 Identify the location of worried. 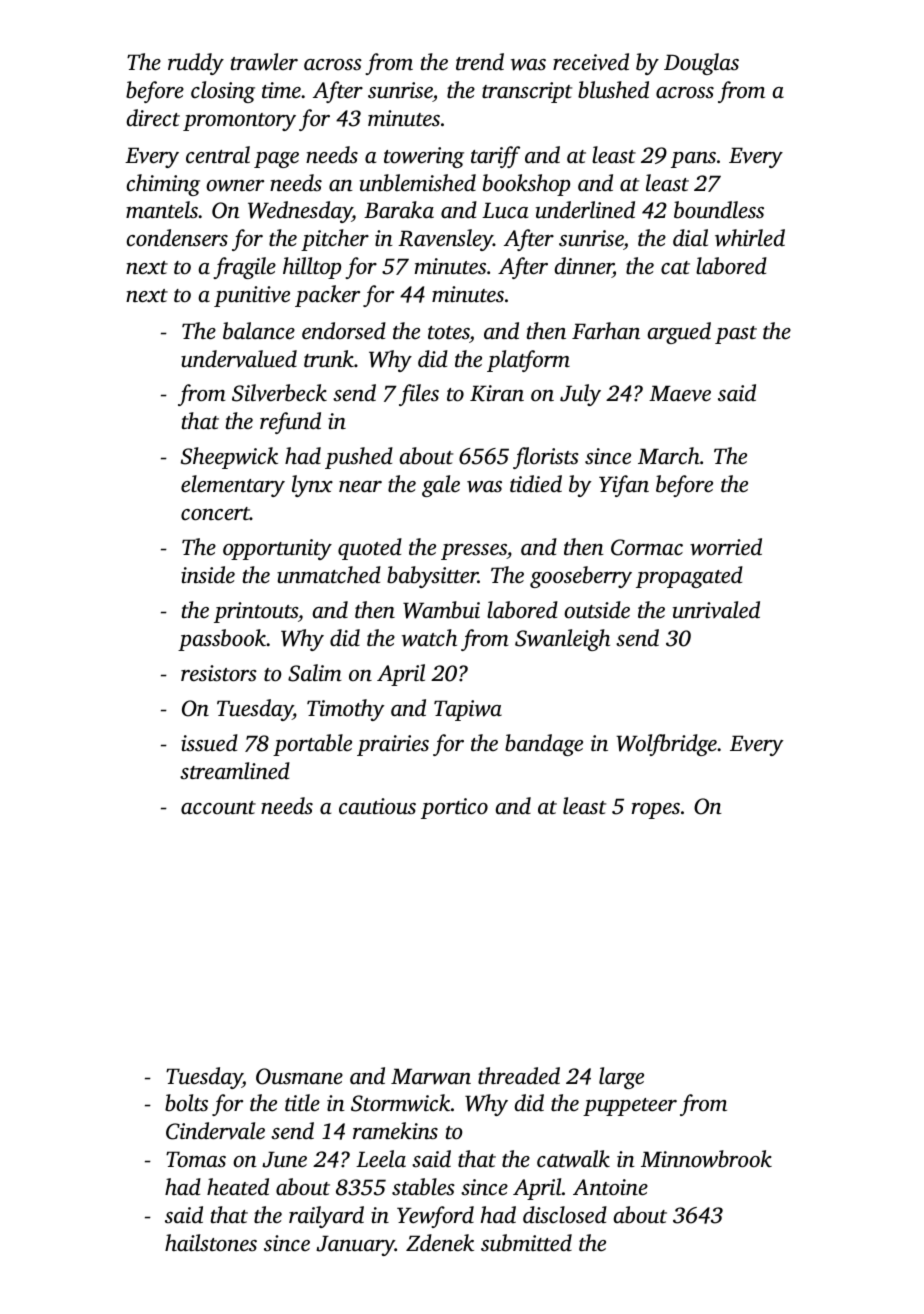
(726, 547).
